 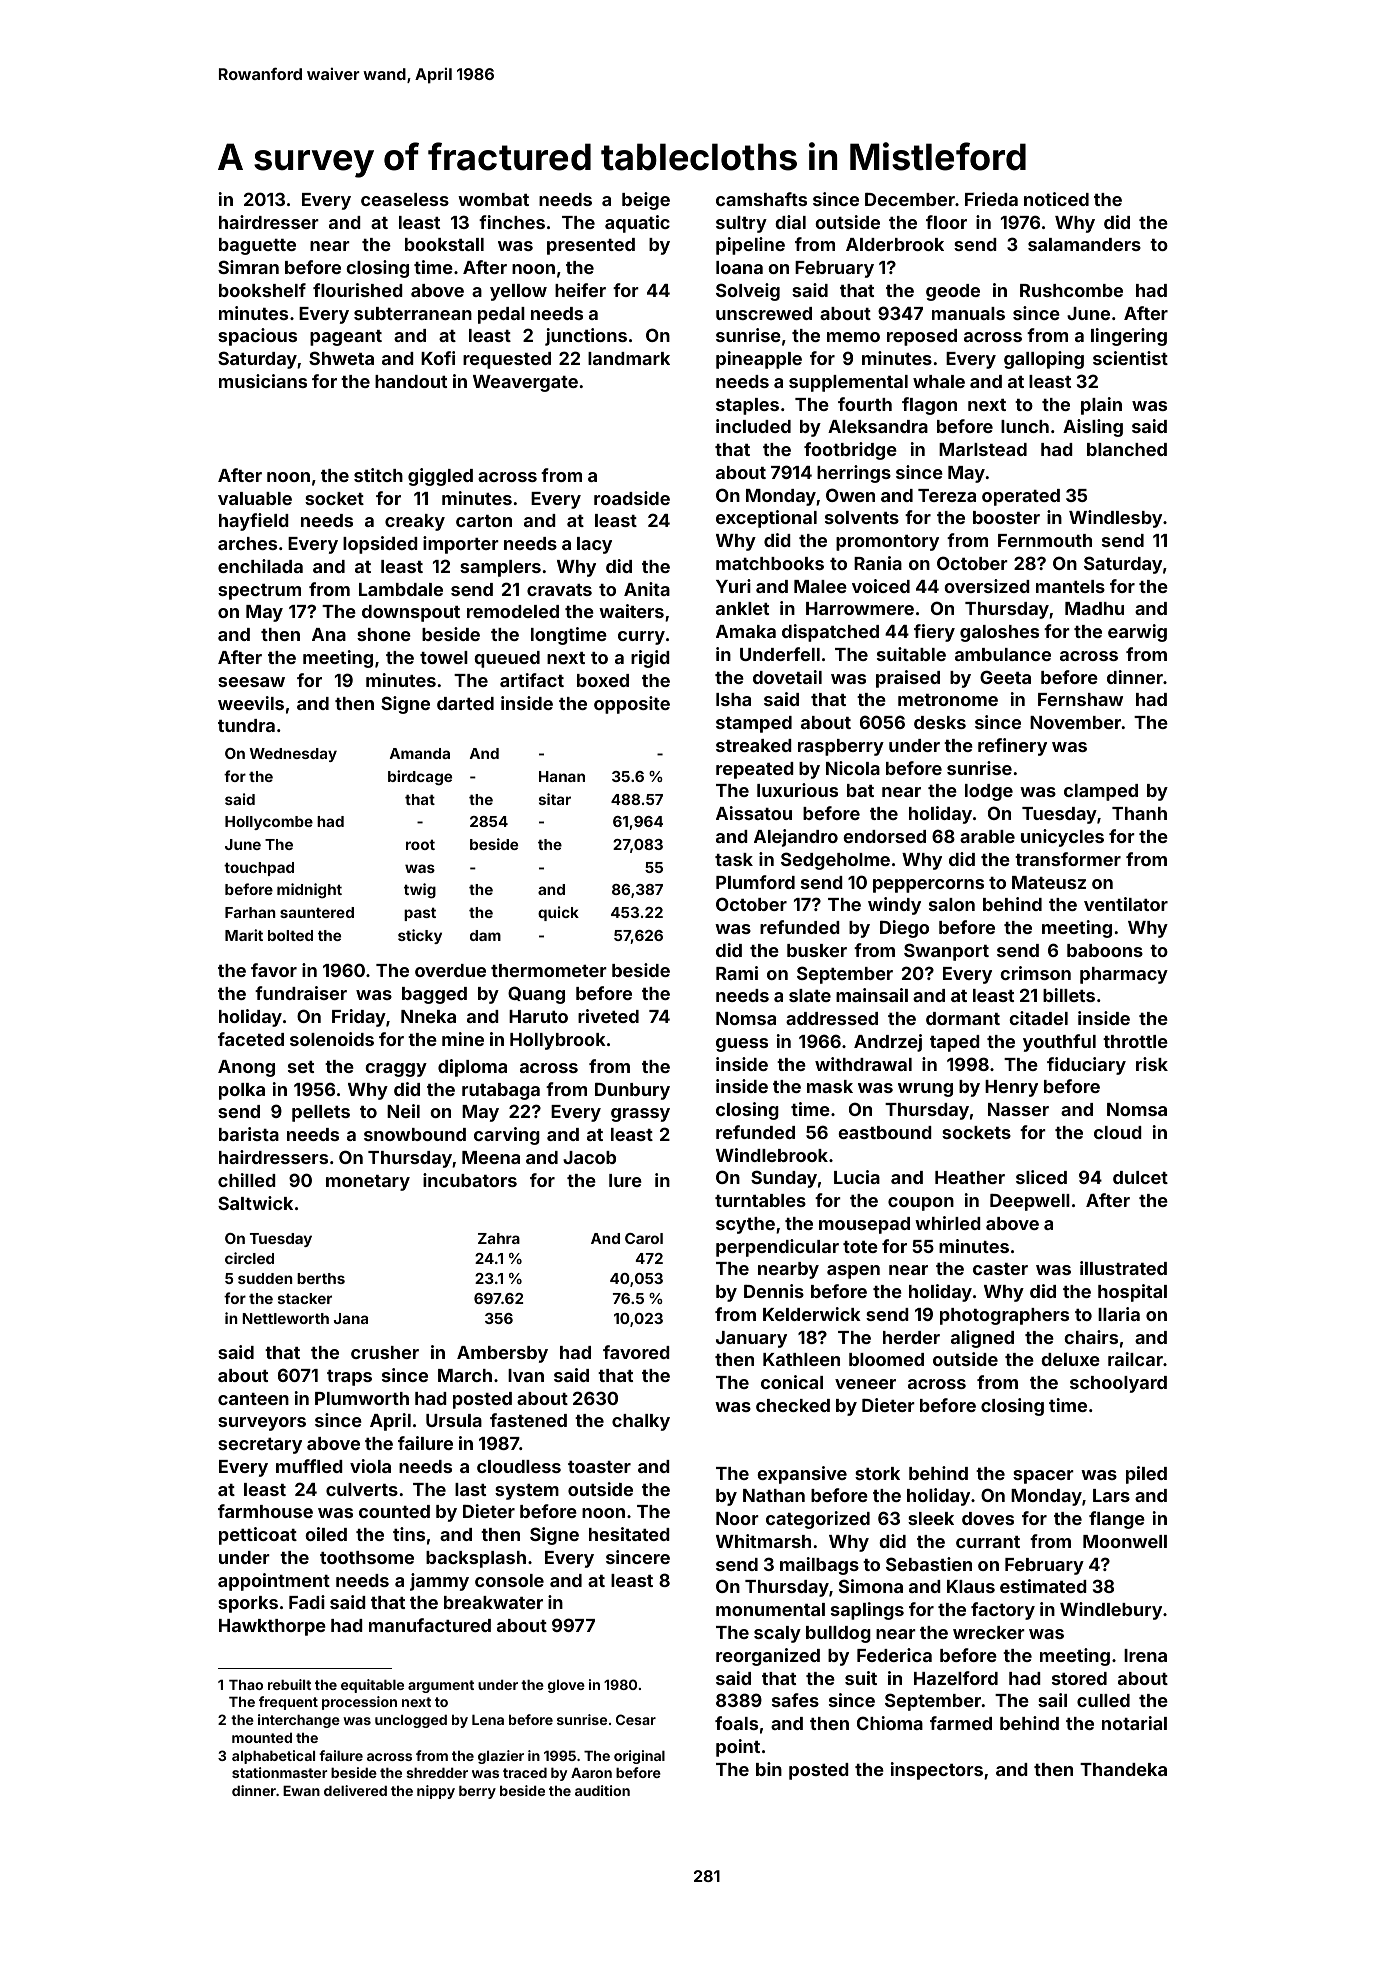 What do you see at coordinates (293, 755) in the screenshot?
I see `Wednesday` at bounding box center [293, 755].
